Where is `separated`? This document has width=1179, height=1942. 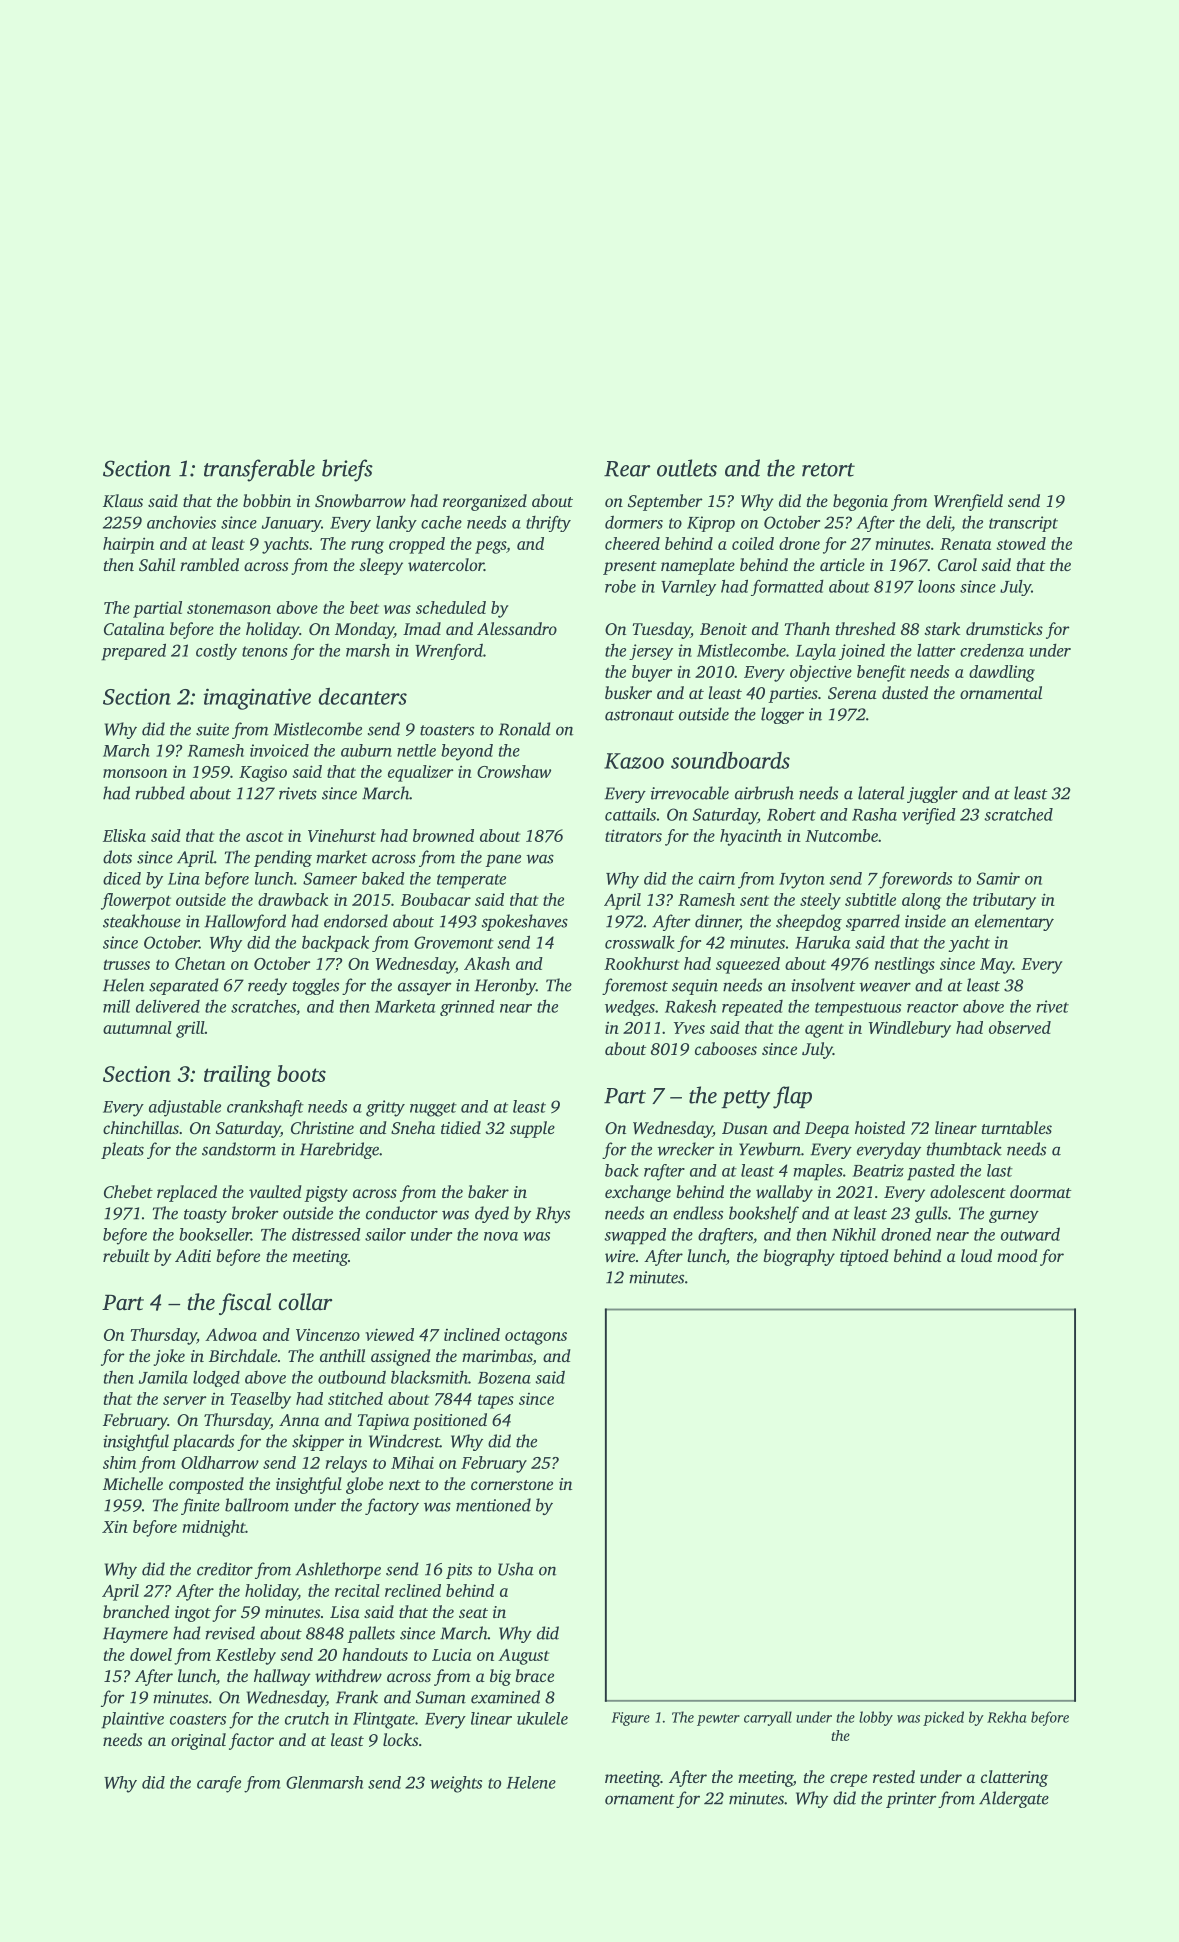 separated is located at coordinates (183, 986).
